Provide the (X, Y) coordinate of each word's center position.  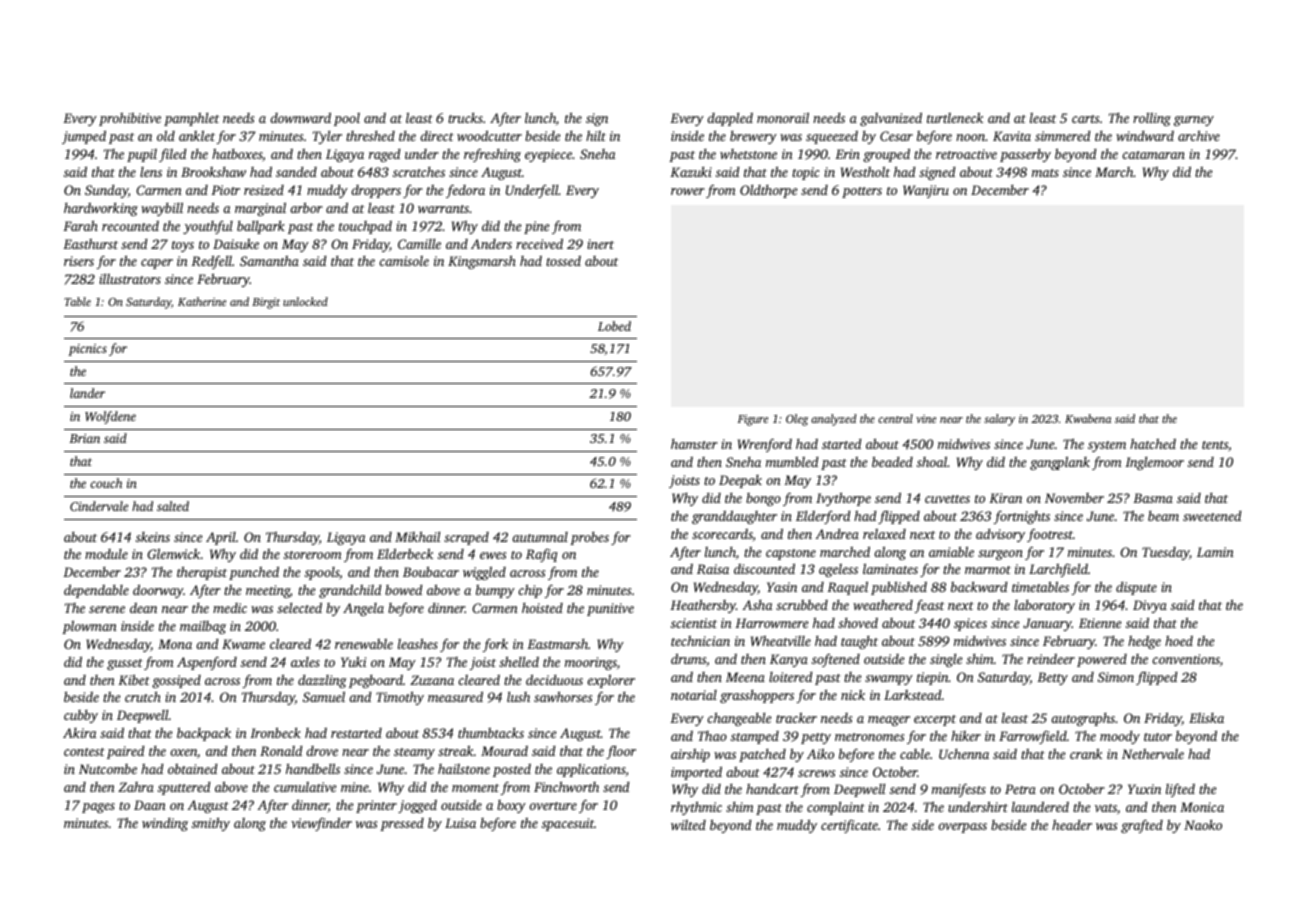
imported (696, 773)
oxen (183, 752)
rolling (1152, 119)
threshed (370, 136)
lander (87, 393)
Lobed (614, 326)
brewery (753, 137)
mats (1045, 173)
